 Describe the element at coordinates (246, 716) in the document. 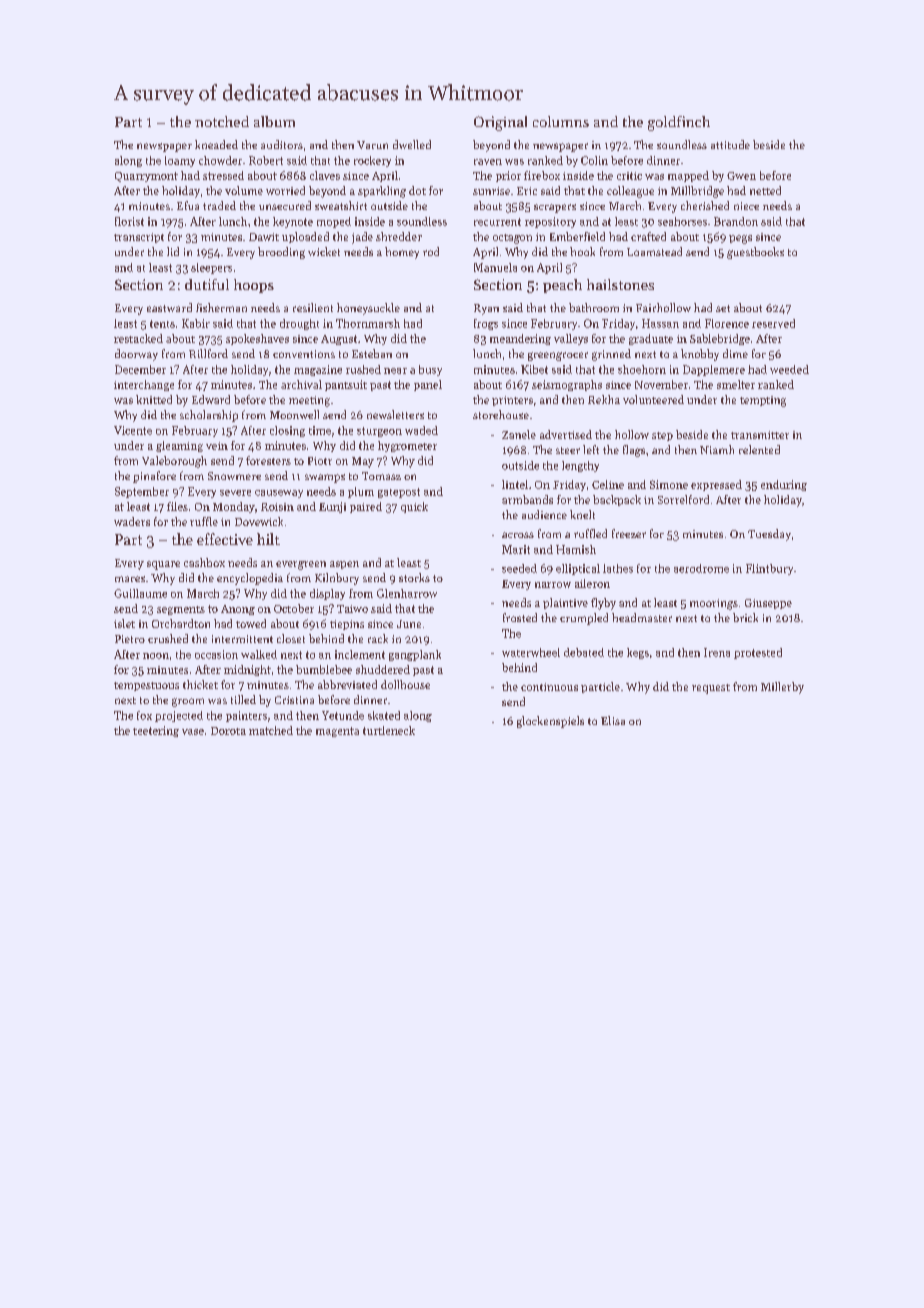

I see `painters` at that location.
